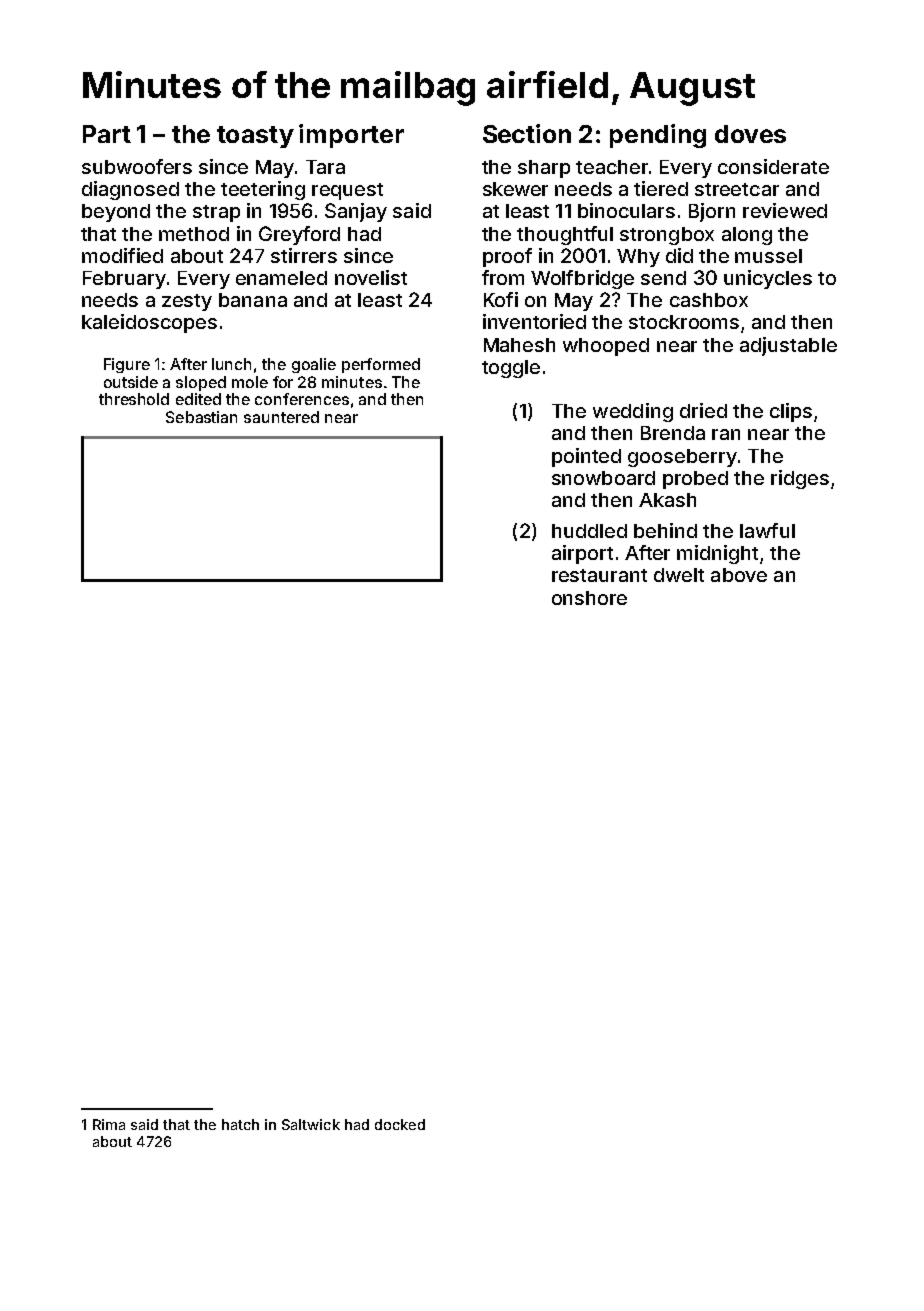 This image has height=1311, width=924. I want to click on toasty, so click(255, 137).
